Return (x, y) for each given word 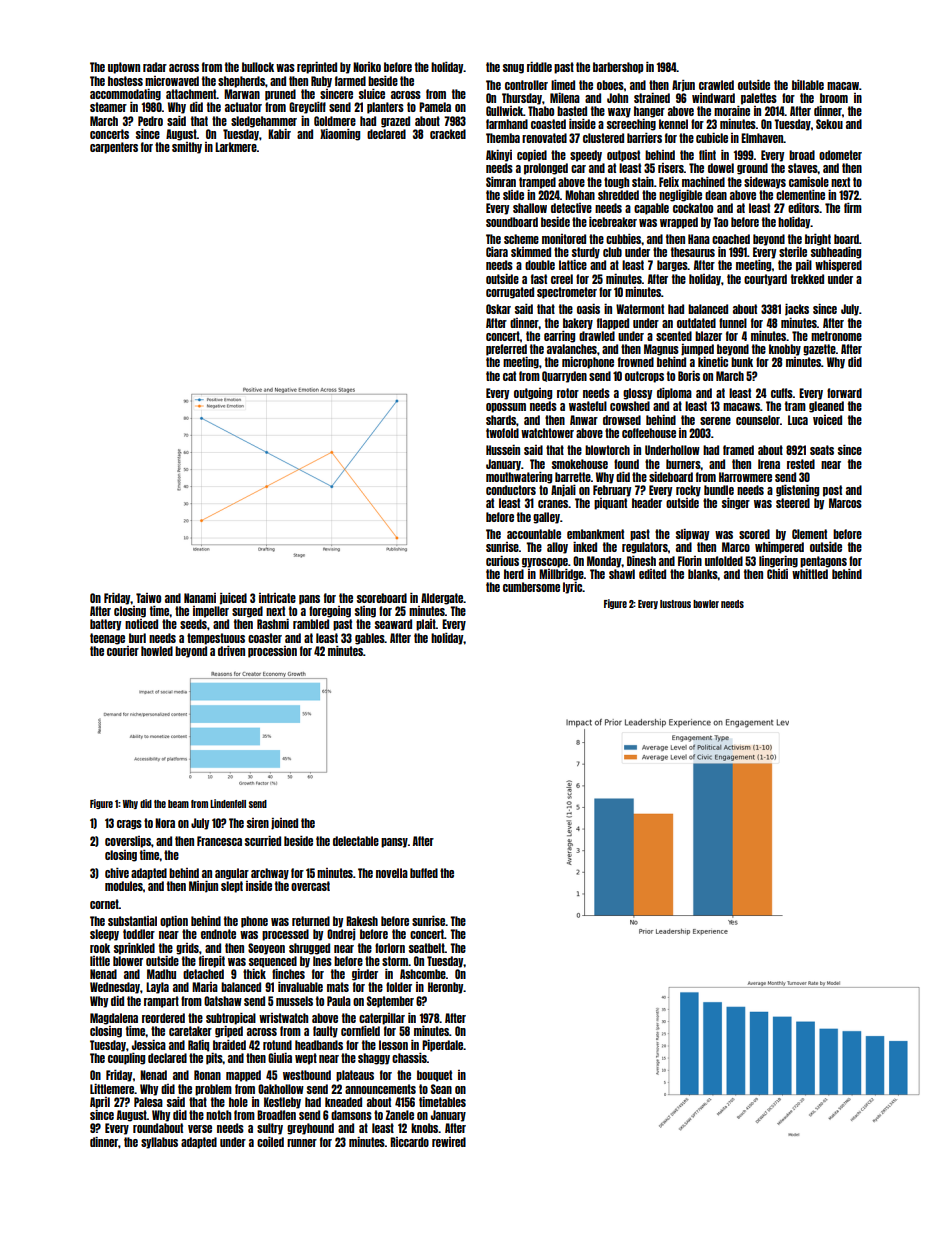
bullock (258, 67)
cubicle (712, 138)
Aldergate (442, 599)
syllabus (159, 1143)
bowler (706, 604)
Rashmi (273, 624)
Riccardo (409, 1142)
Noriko (367, 67)
